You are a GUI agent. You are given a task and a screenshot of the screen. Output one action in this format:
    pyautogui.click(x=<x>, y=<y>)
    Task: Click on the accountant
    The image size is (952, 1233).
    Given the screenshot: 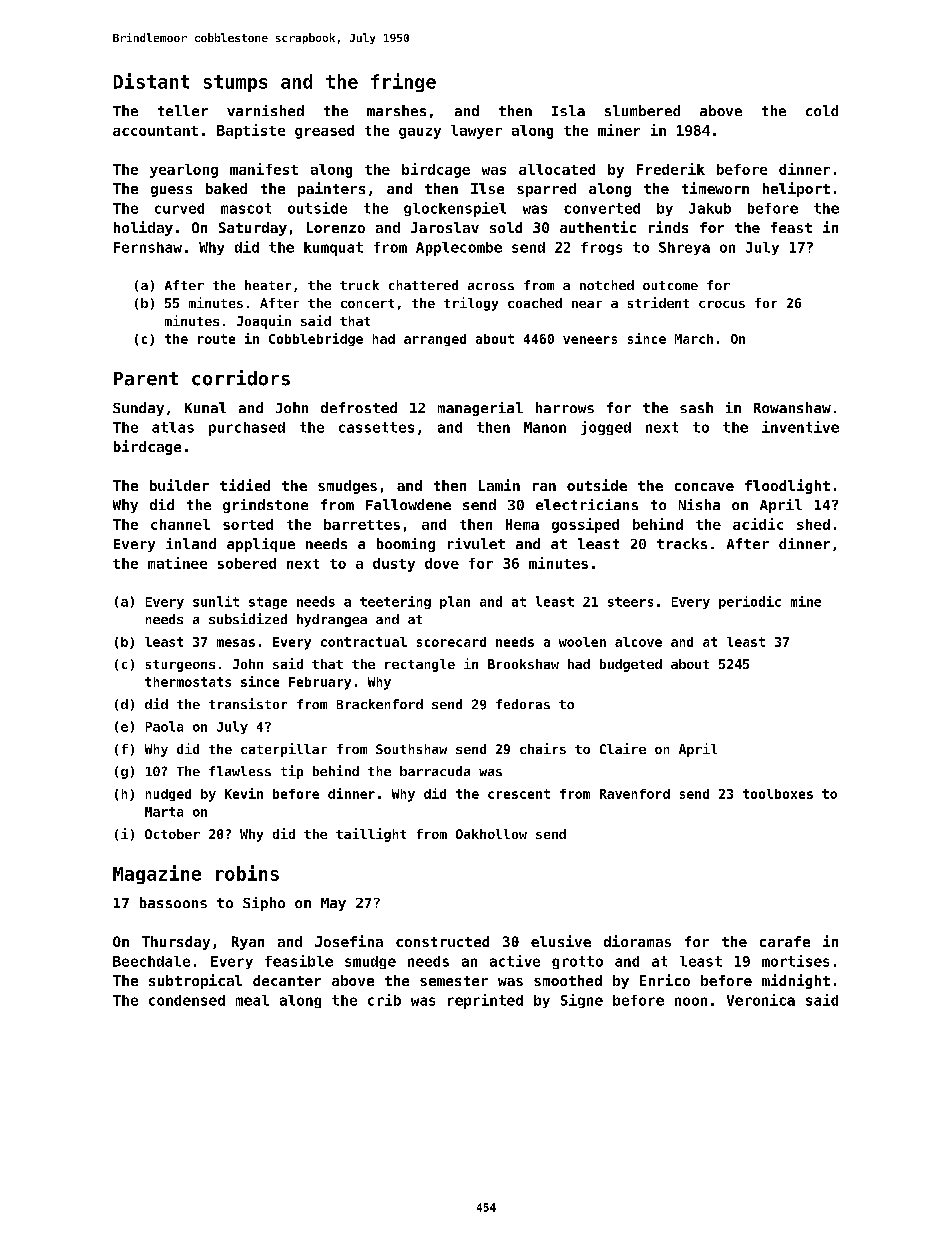 What is the action you would take?
    pyautogui.click(x=155, y=131)
